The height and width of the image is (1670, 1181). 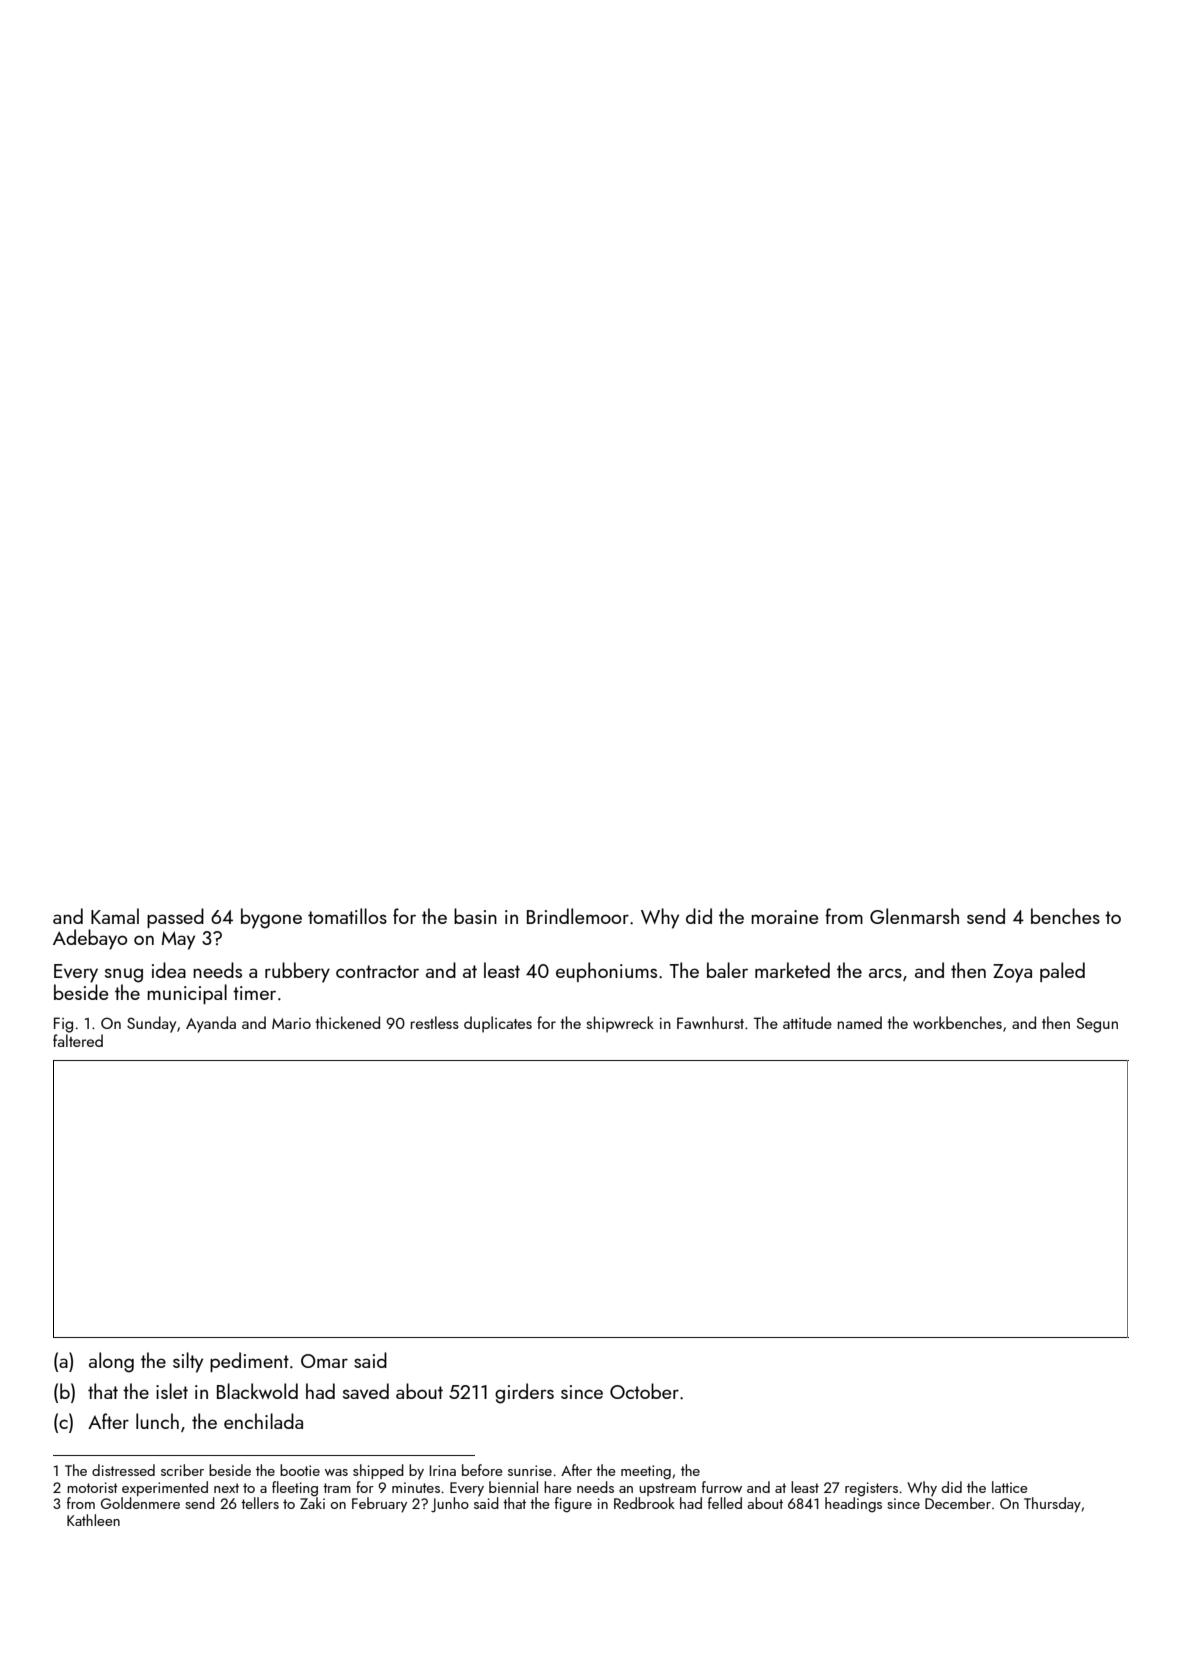 I want to click on Segun, so click(x=1097, y=1025).
